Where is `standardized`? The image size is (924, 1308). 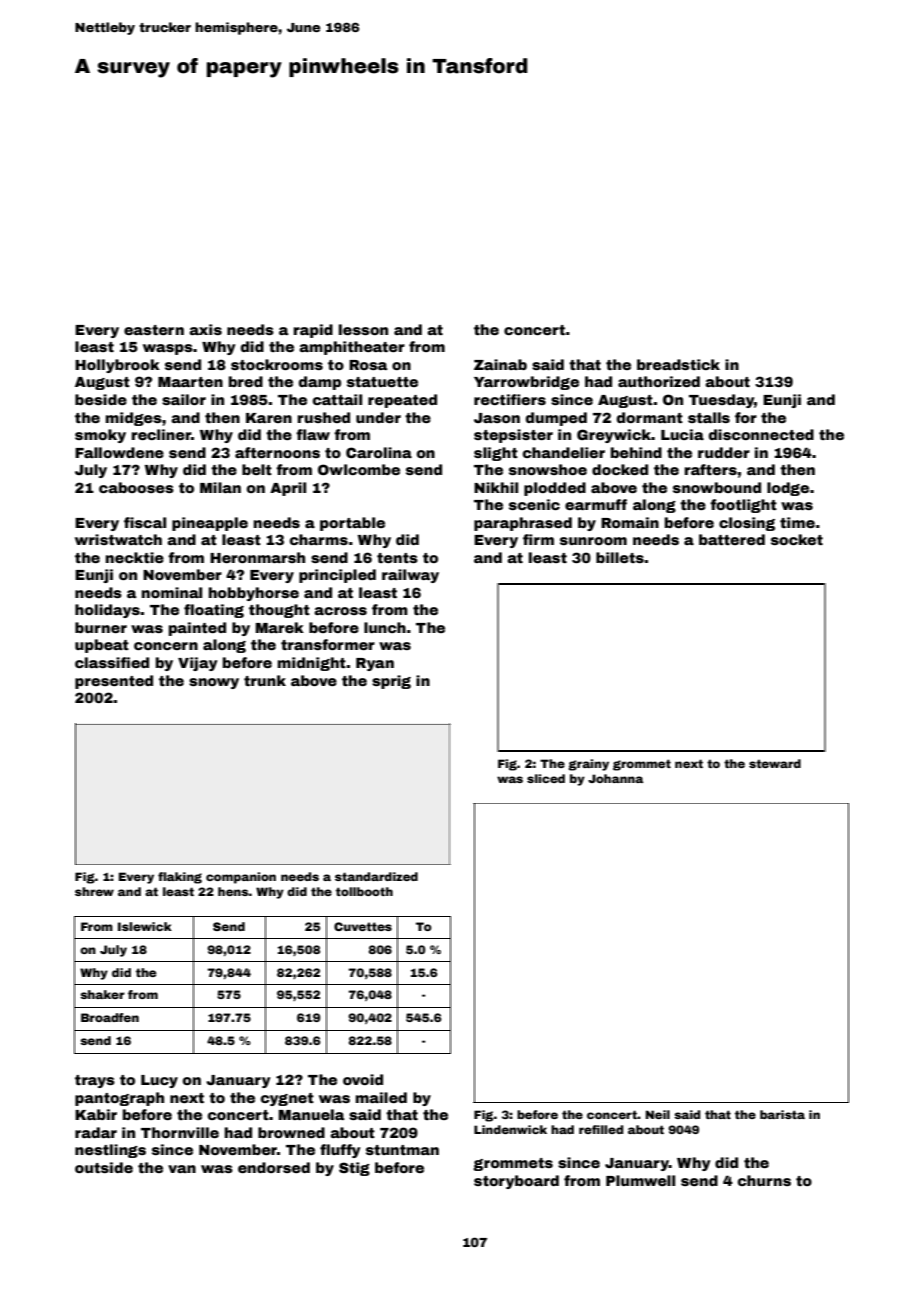
standardized is located at coordinates (376, 876).
